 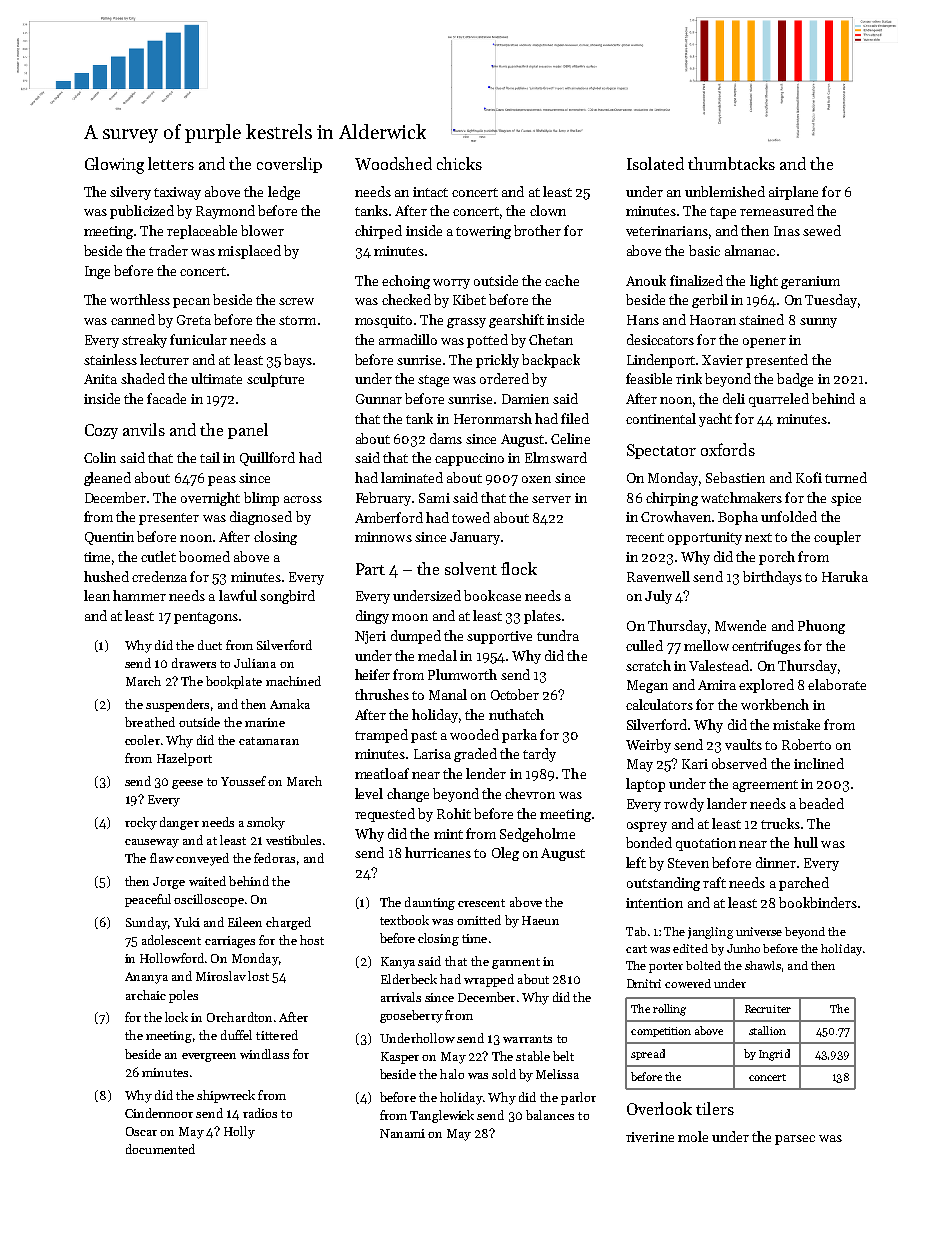 What do you see at coordinates (381, 736) in the screenshot?
I see `tramped` at bounding box center [381, 736].
